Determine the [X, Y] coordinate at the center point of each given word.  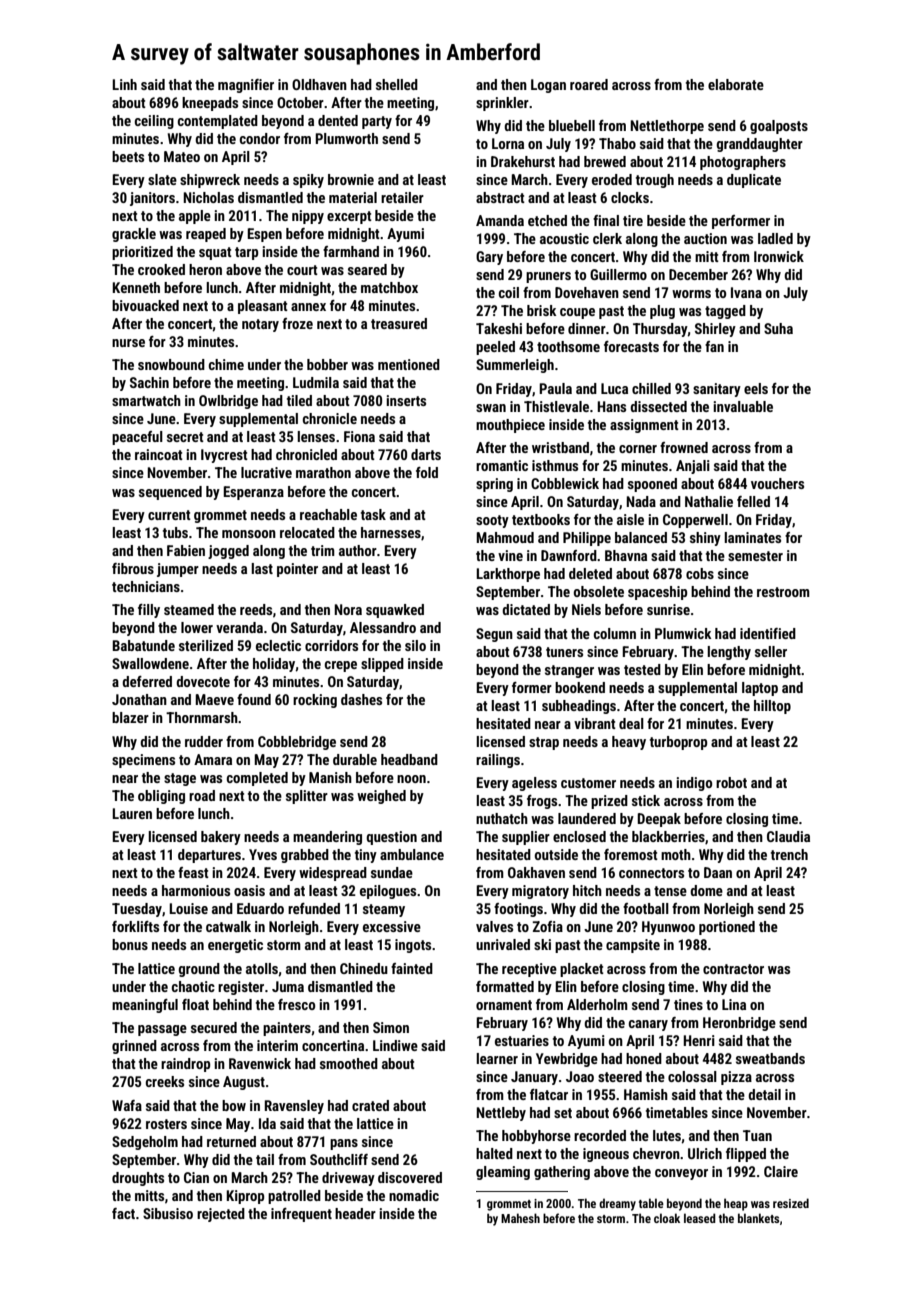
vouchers [777, 483]
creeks [165, 1081]
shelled [397, 84]
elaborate [736, 84]
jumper [178, 570]
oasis [249, 890]
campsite [633, 946]
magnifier [246, 86]
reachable [328, 514]
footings [518, 910]
